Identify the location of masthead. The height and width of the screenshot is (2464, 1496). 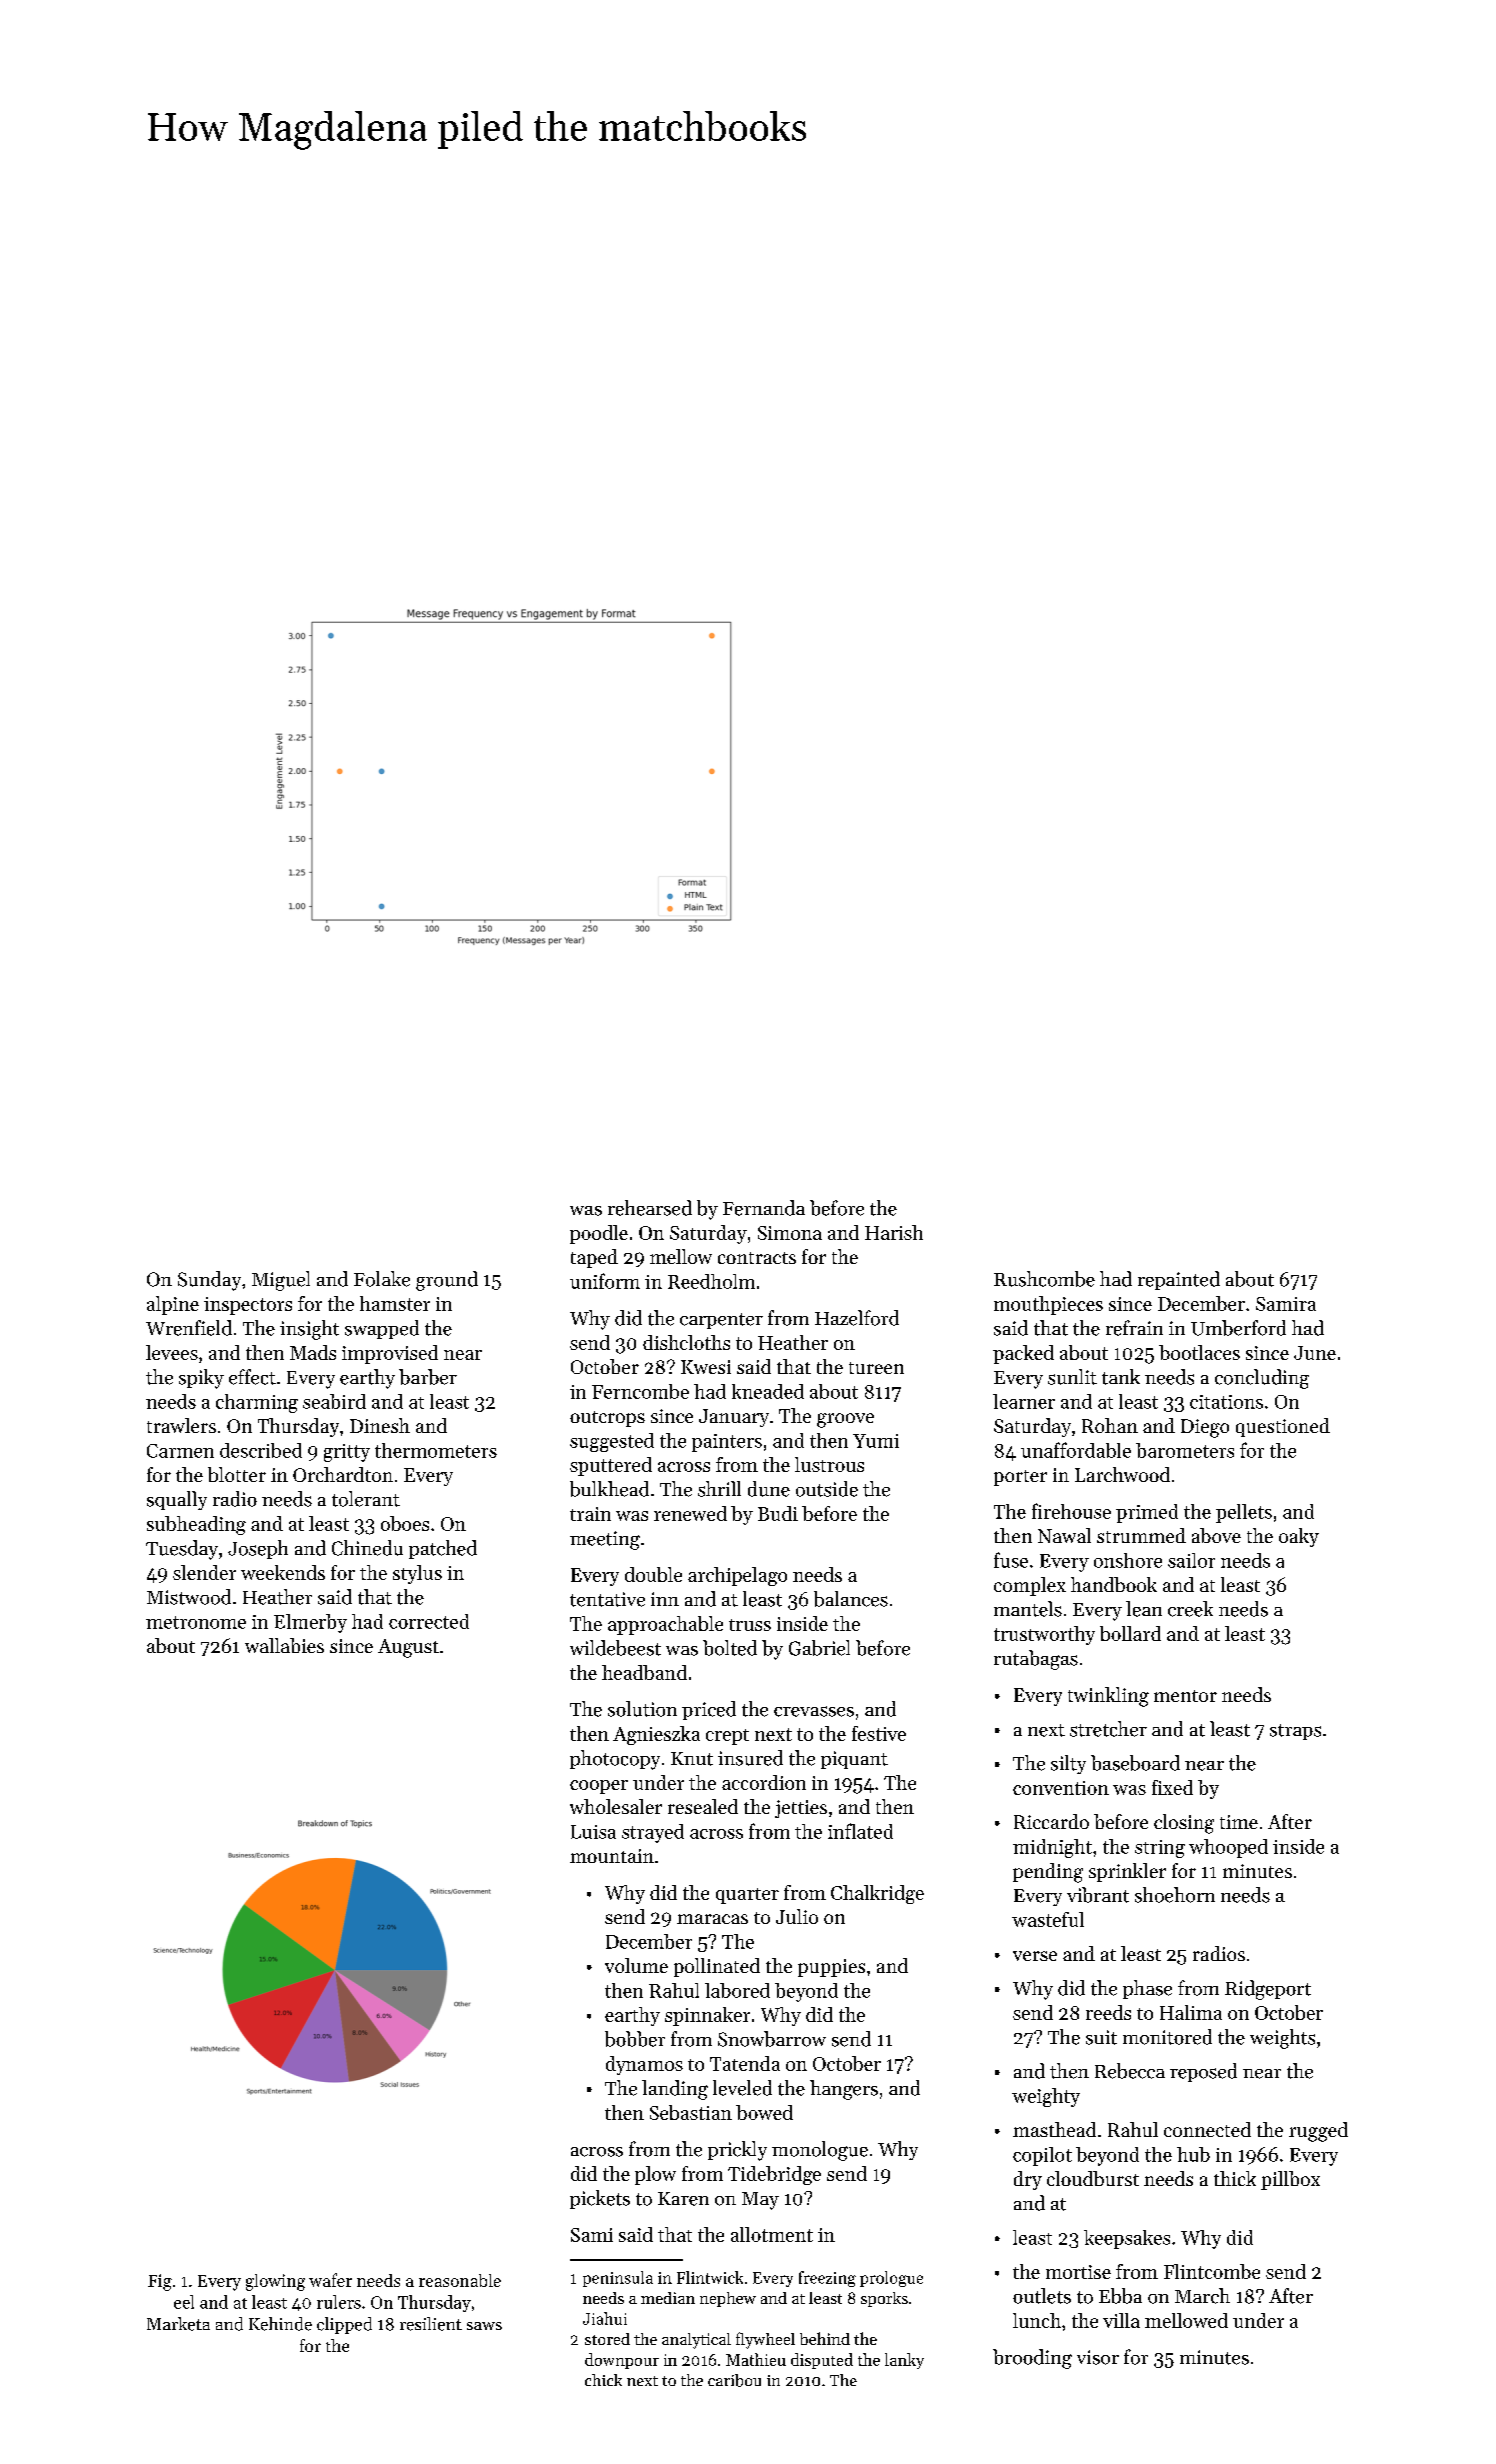
(1054, 2129).
